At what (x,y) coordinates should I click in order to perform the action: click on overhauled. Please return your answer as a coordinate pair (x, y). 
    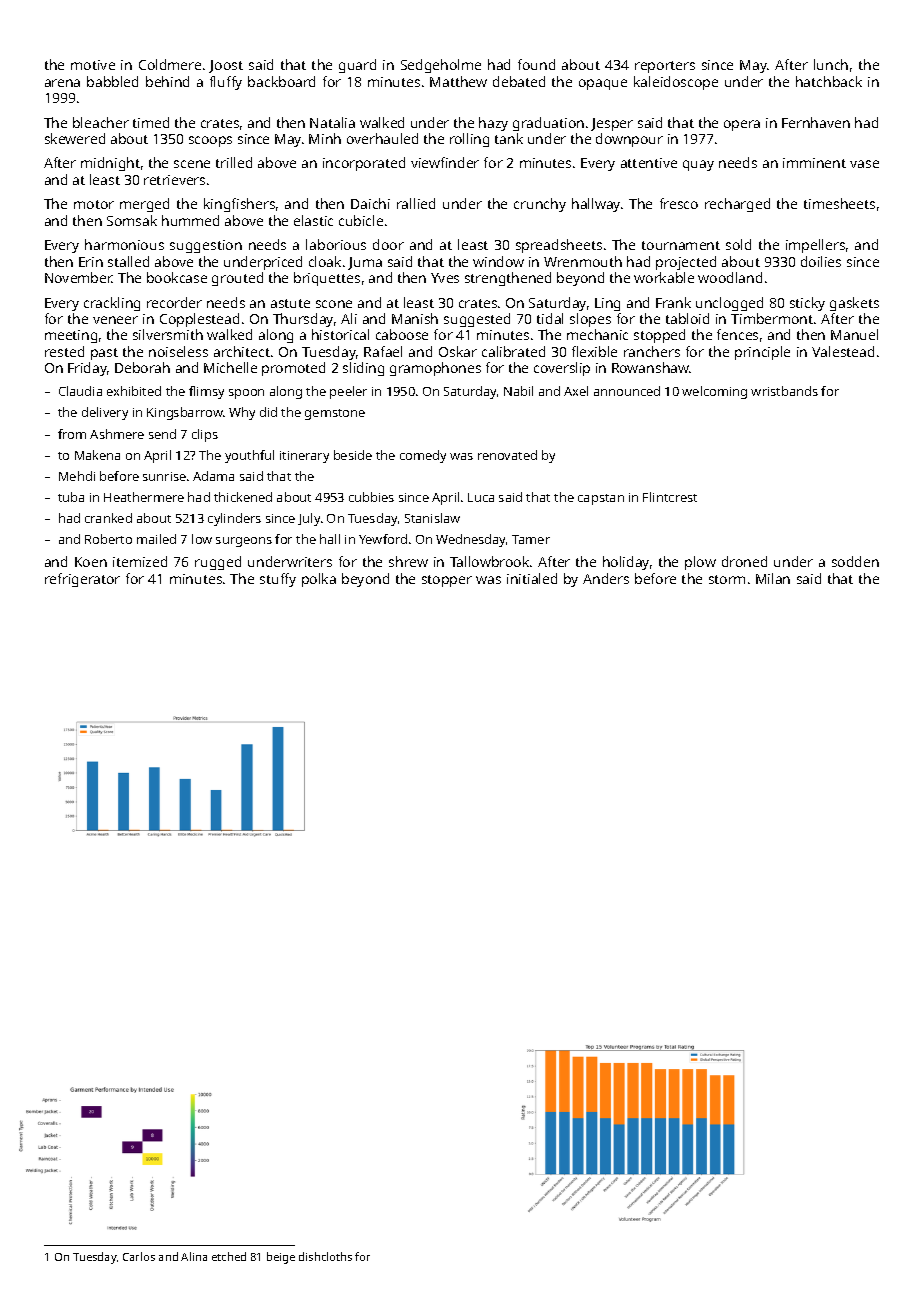
    Looking at the image, I should click on (382, 138).
